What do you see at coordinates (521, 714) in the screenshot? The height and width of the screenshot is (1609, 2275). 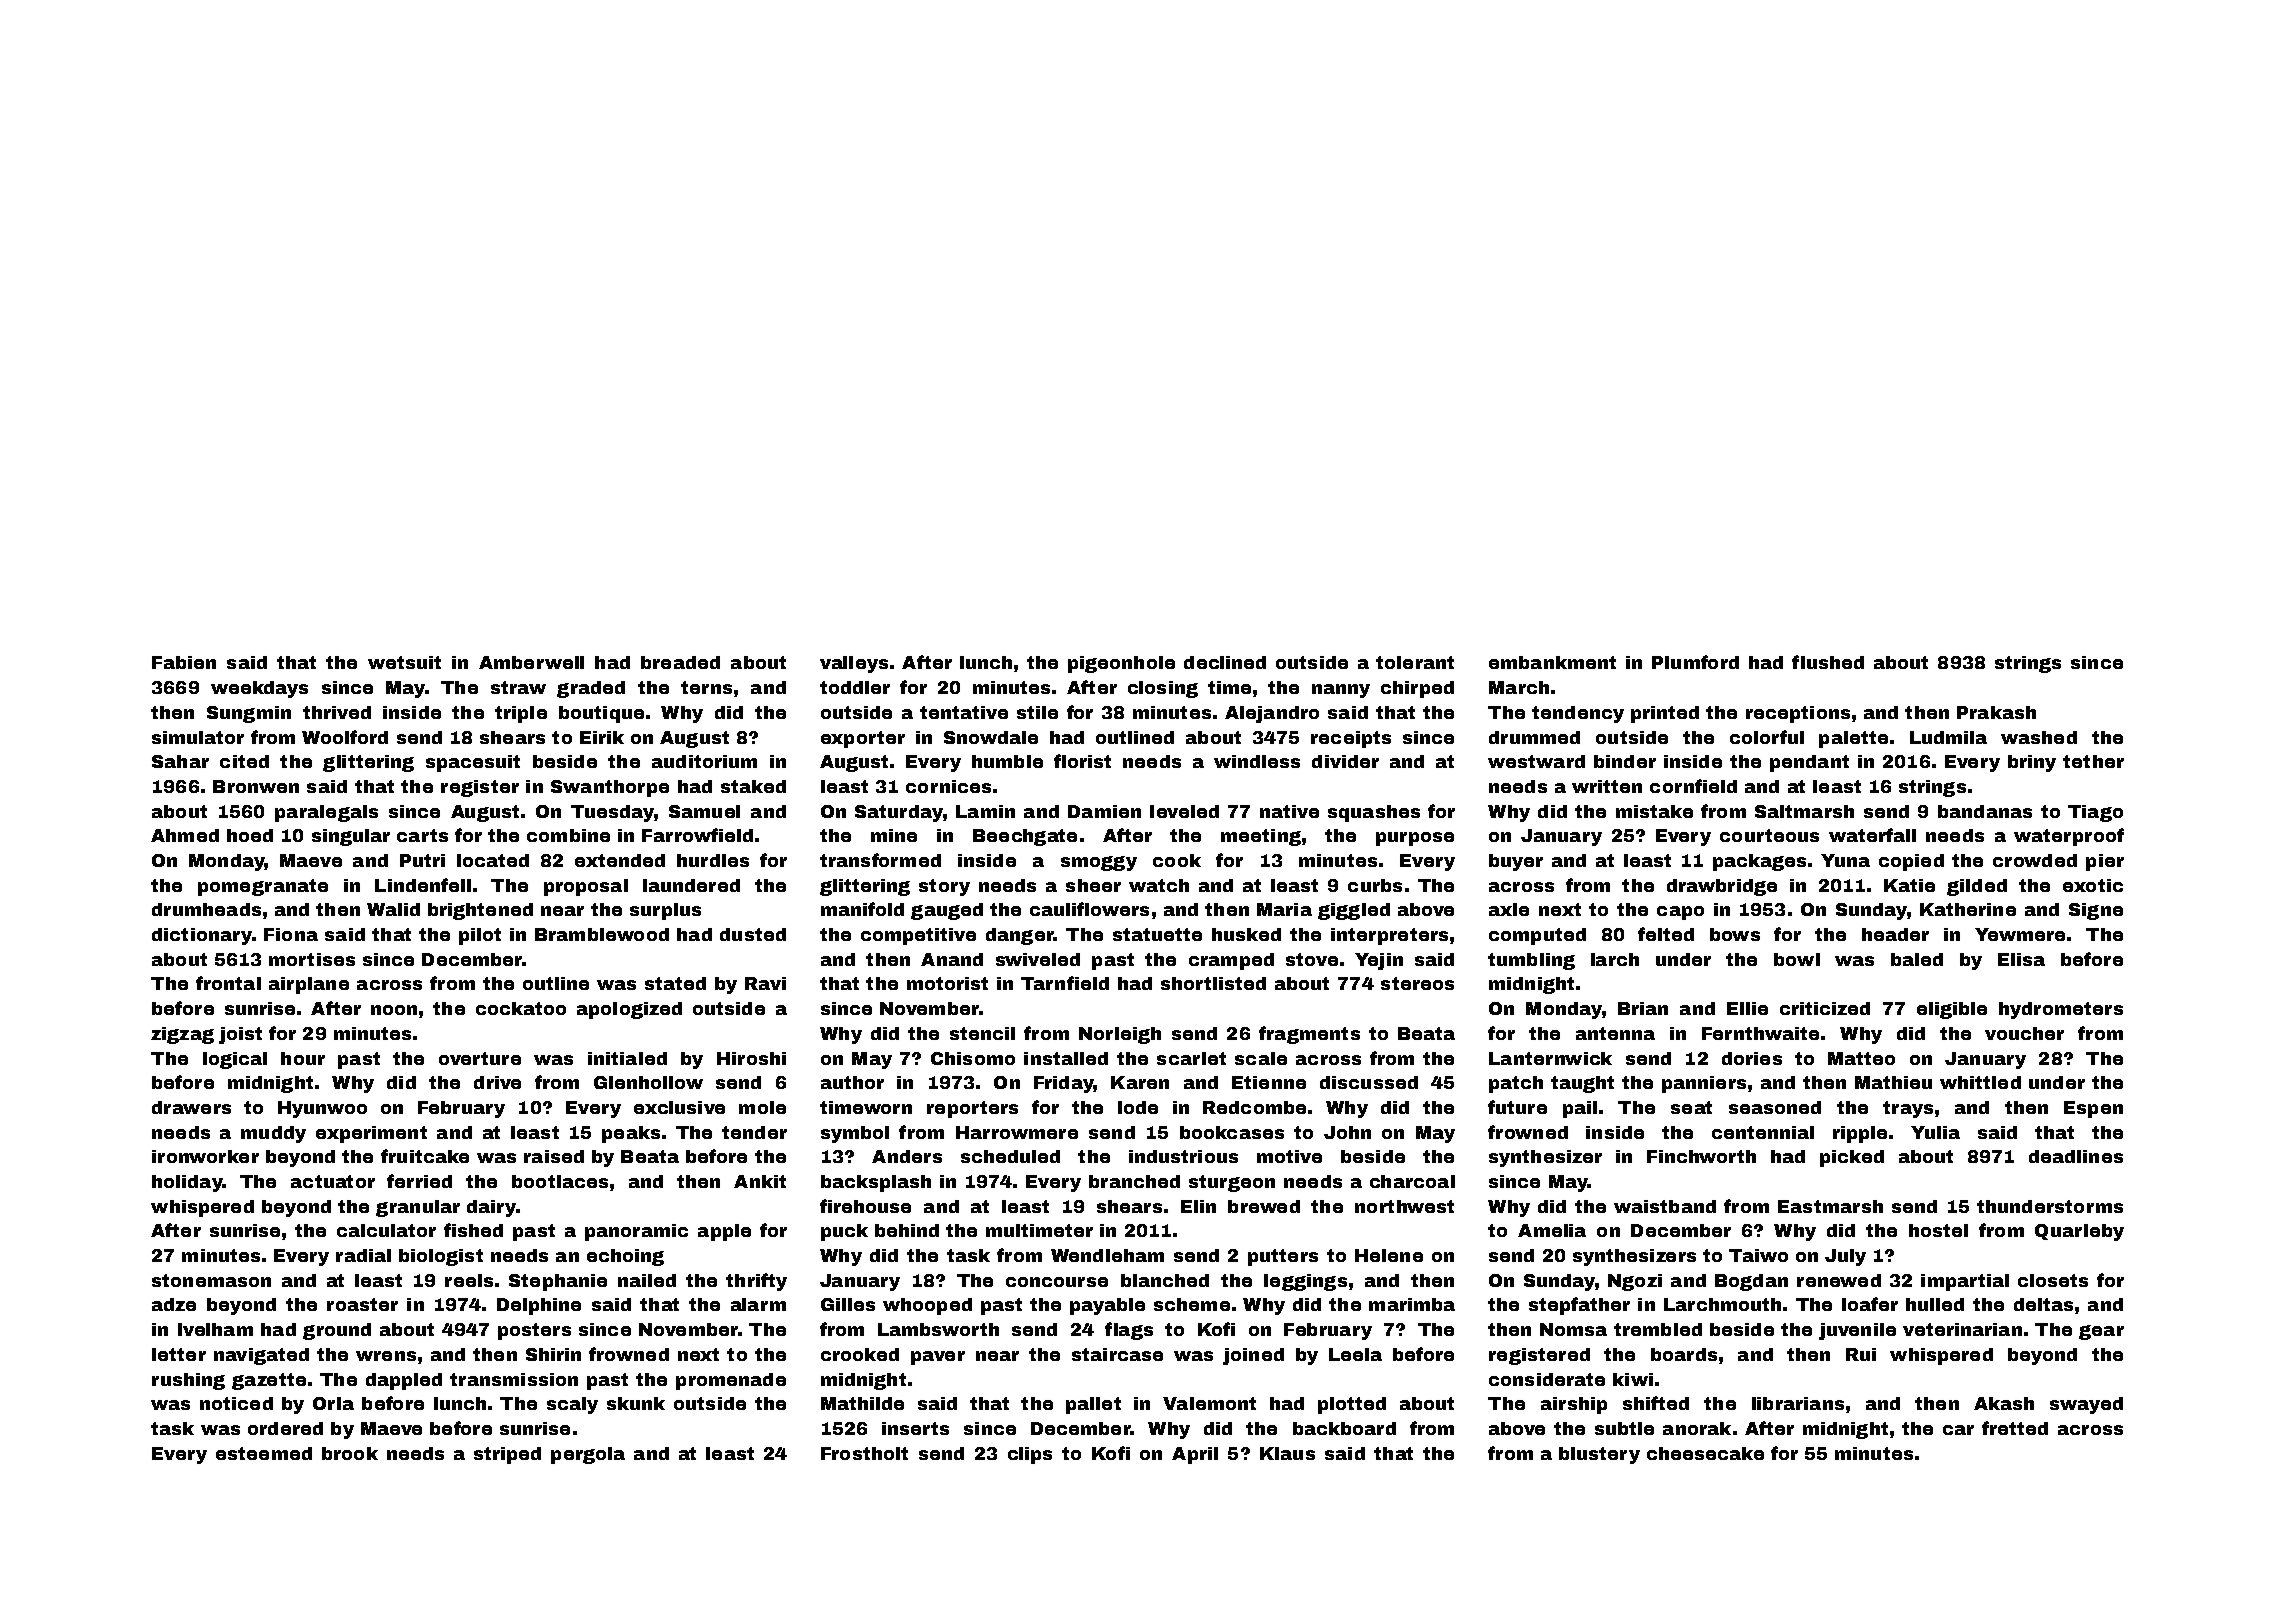 I see `triple` at bounding box center [521, 714].
